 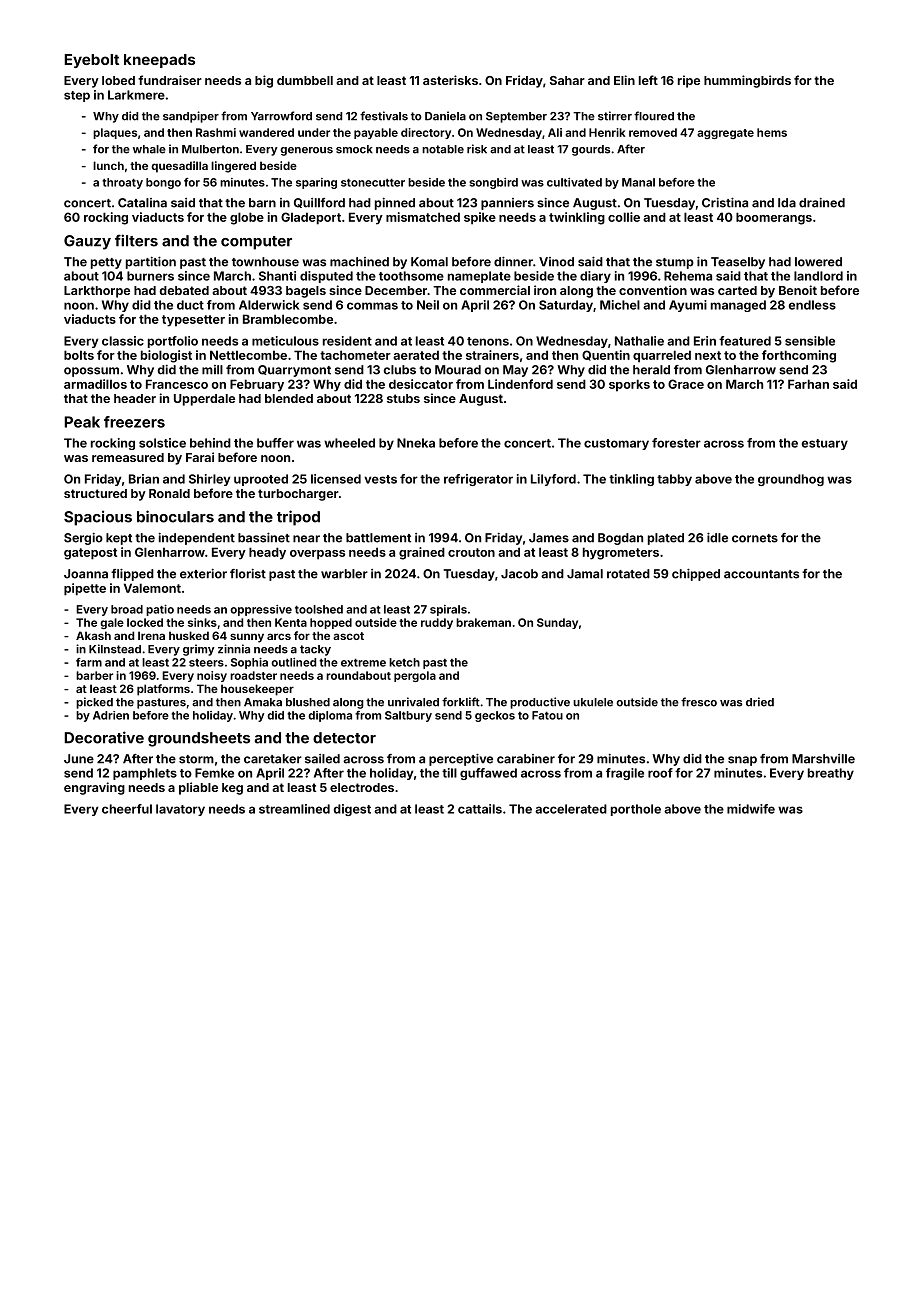 What do you see at coordinates (127, 809) in the screenshot?
I see `cheerful` at bounding box center [127, 809].
